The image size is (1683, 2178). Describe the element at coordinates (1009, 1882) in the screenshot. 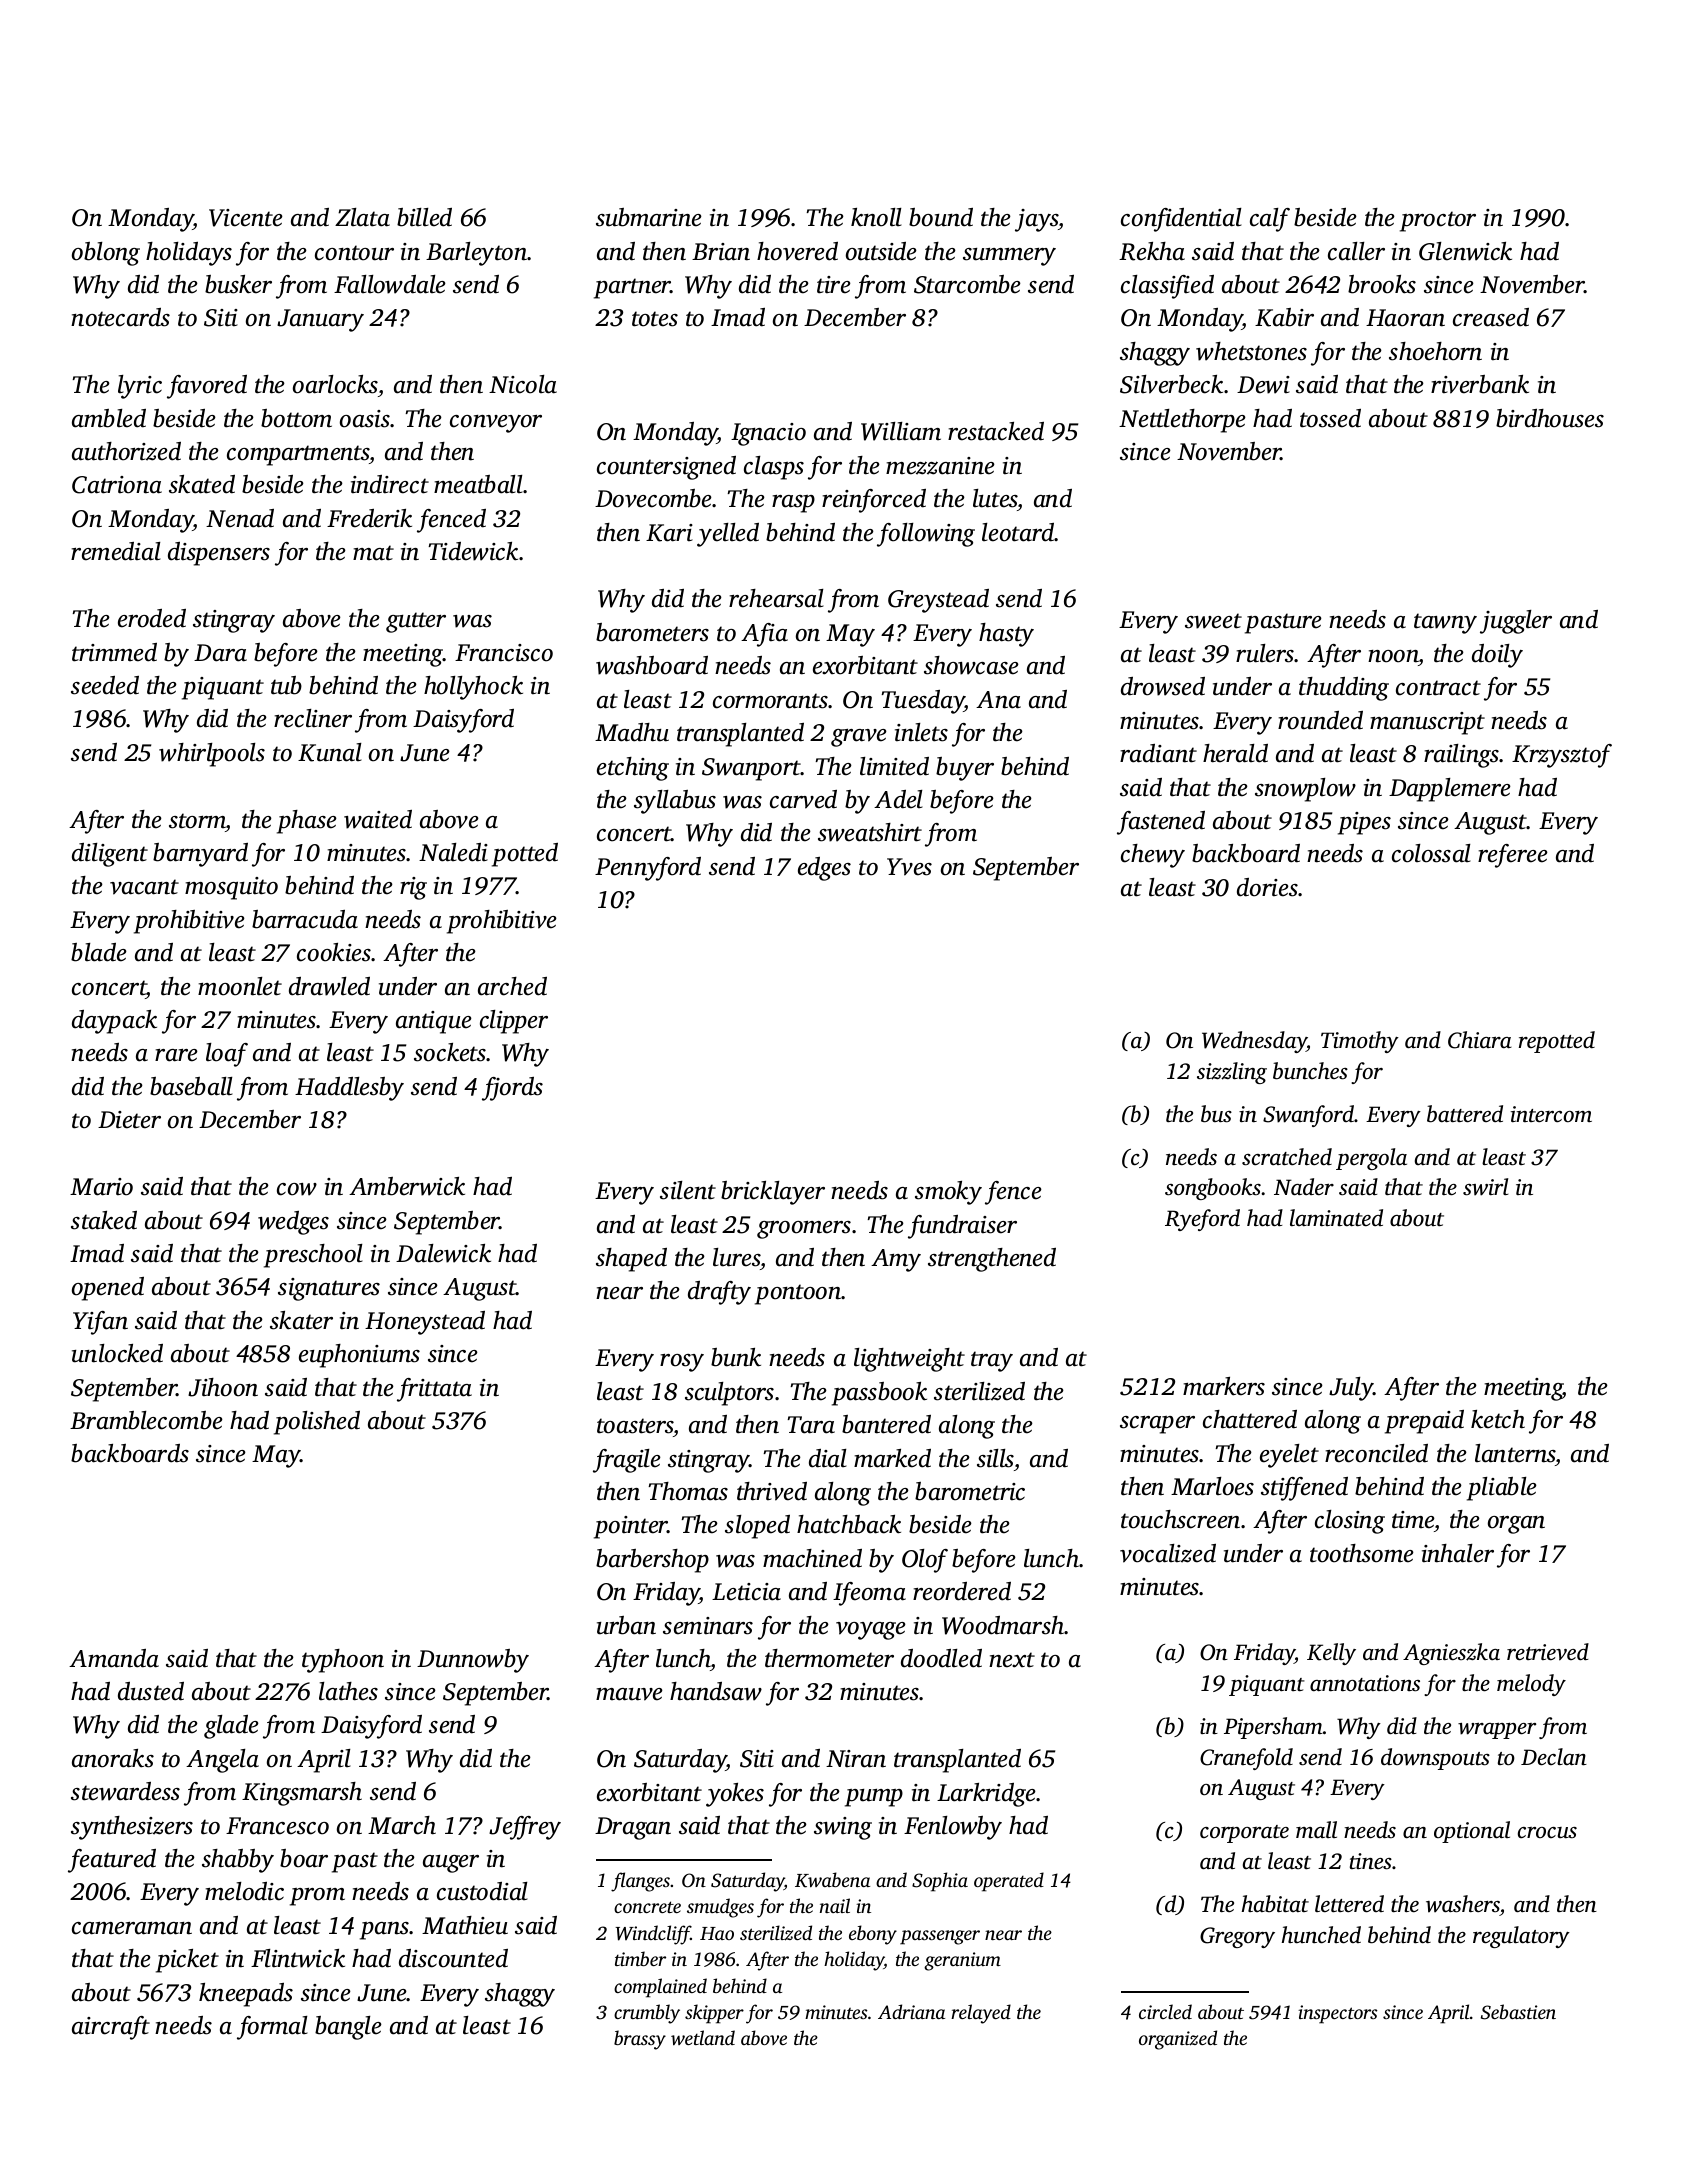

I see `operated` at that location.
